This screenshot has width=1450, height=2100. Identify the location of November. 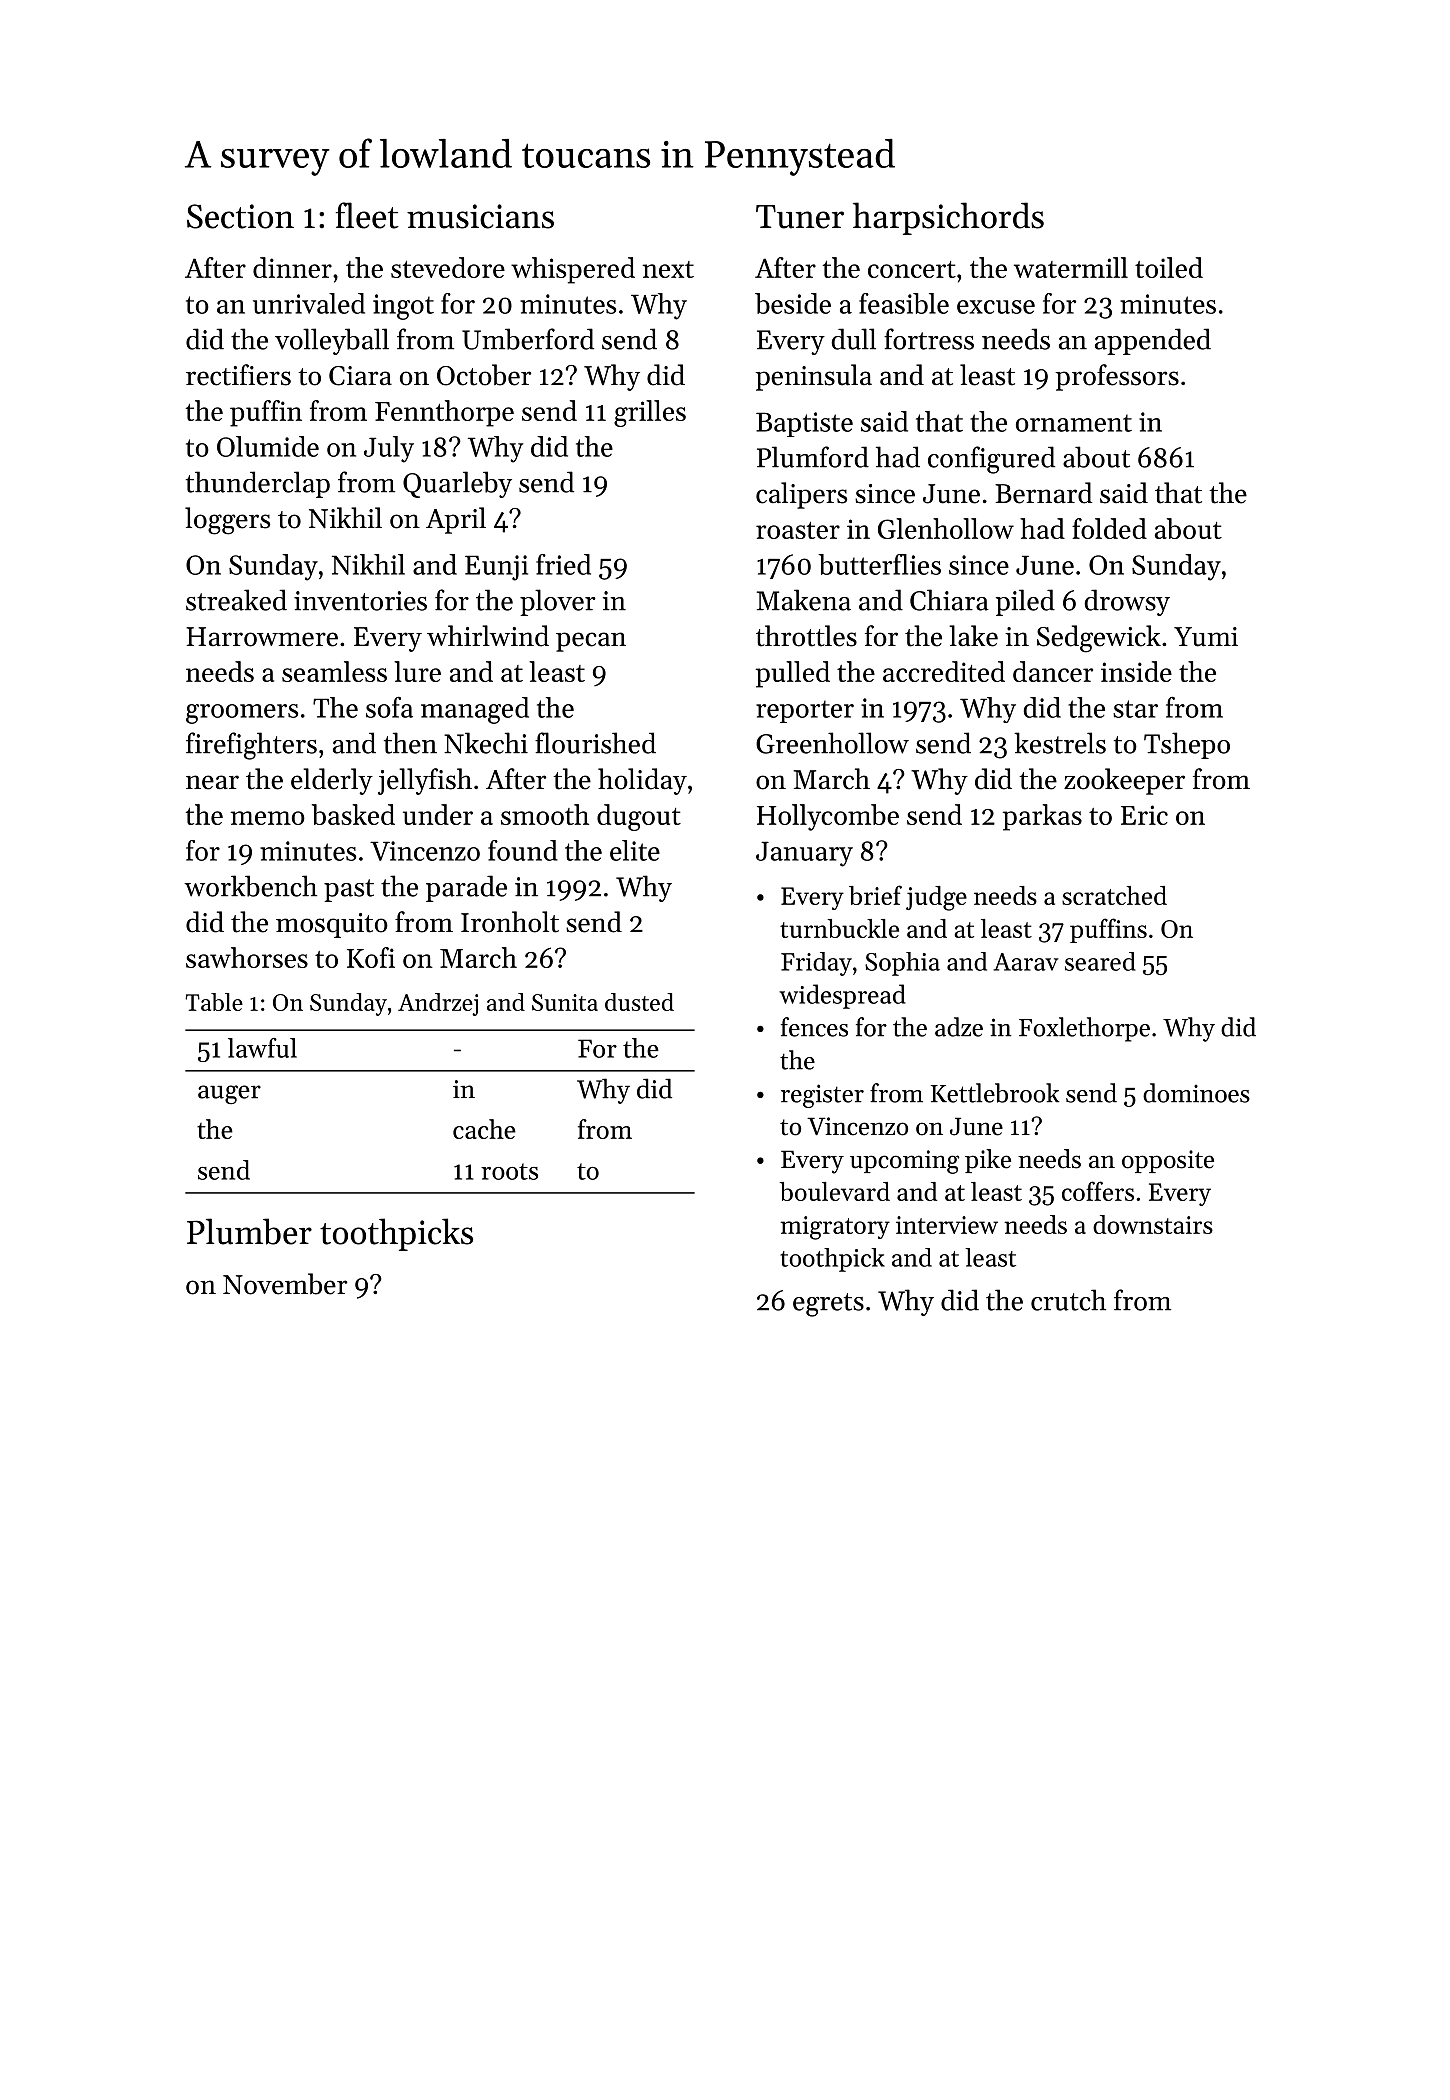
(285, 1284).
